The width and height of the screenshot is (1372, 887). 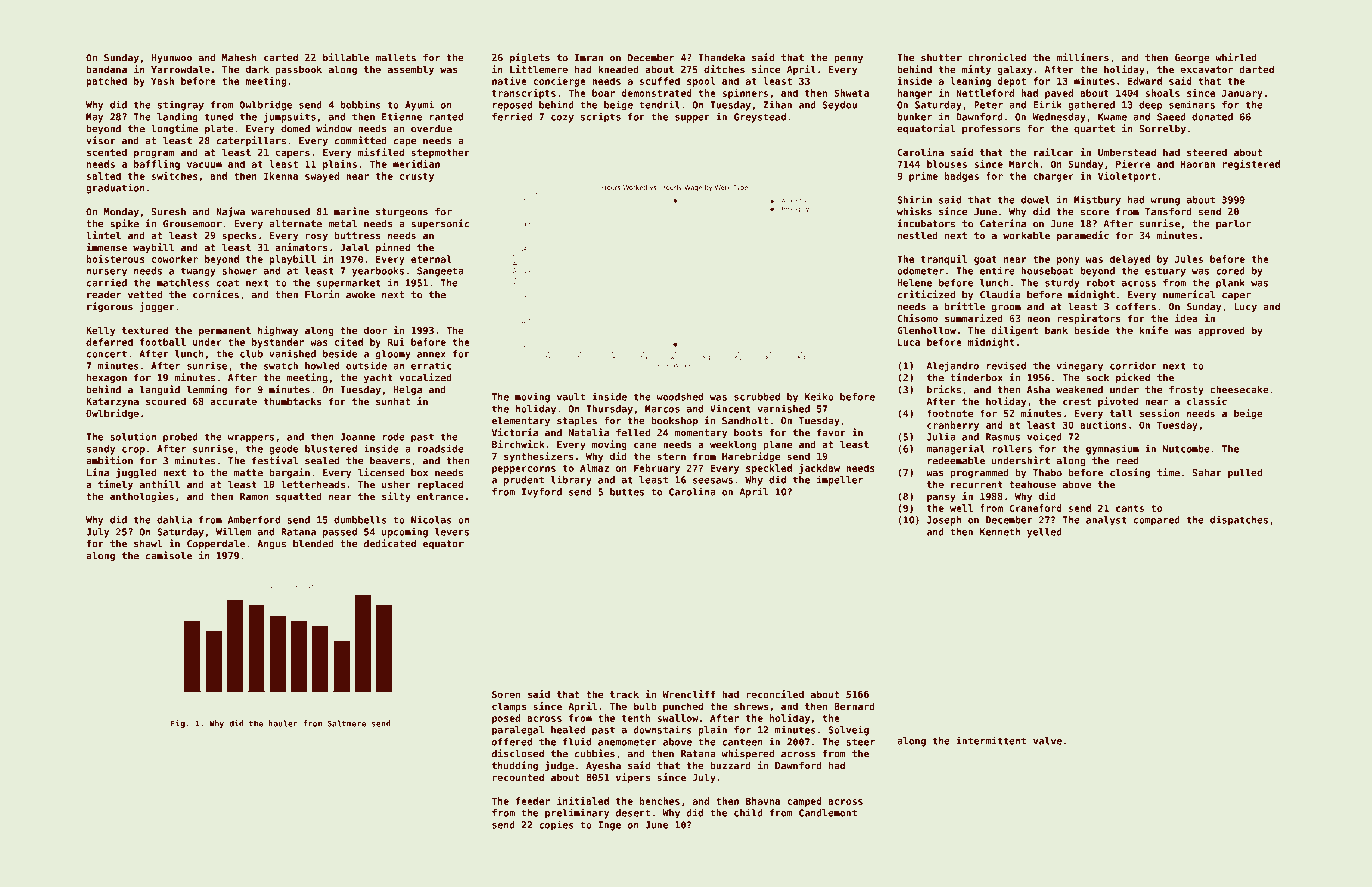 I want to click on Chisomo, so click(x=918, y=318).
